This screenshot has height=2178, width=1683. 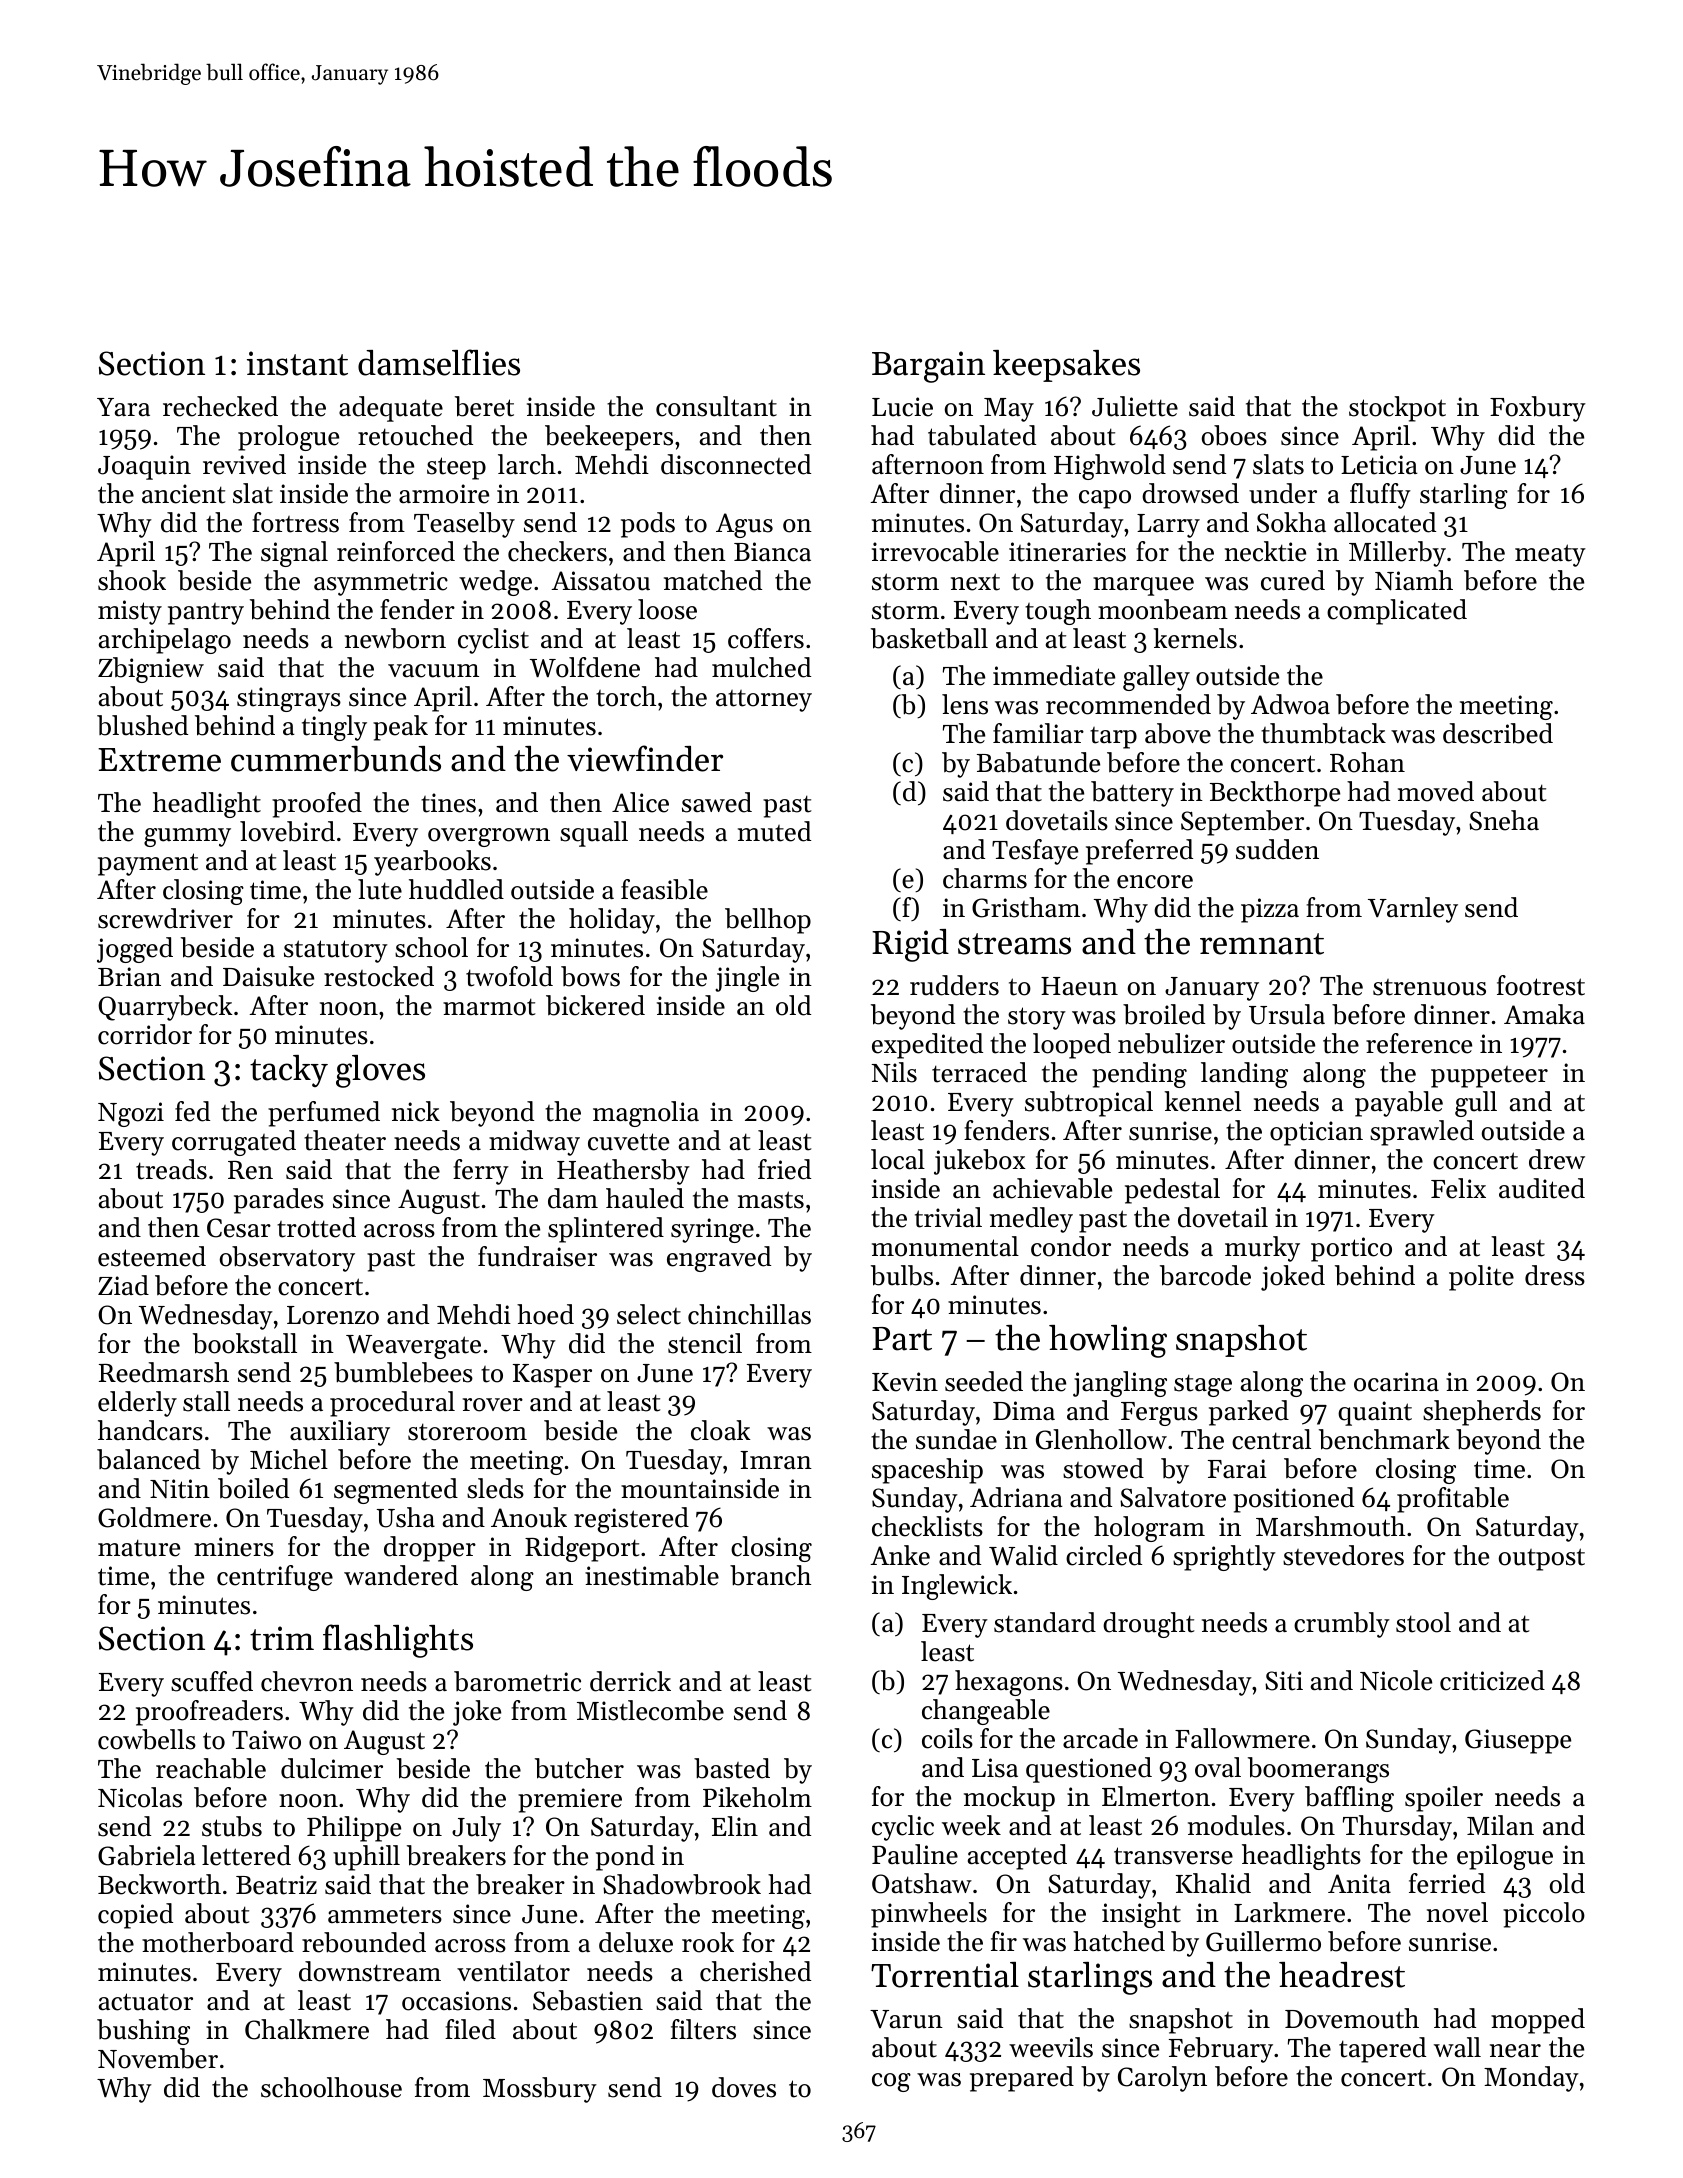 What do you see at coordinates (1195, 638) in the screenshot?
I see `kernels` at bounding box center [1195, 638].
